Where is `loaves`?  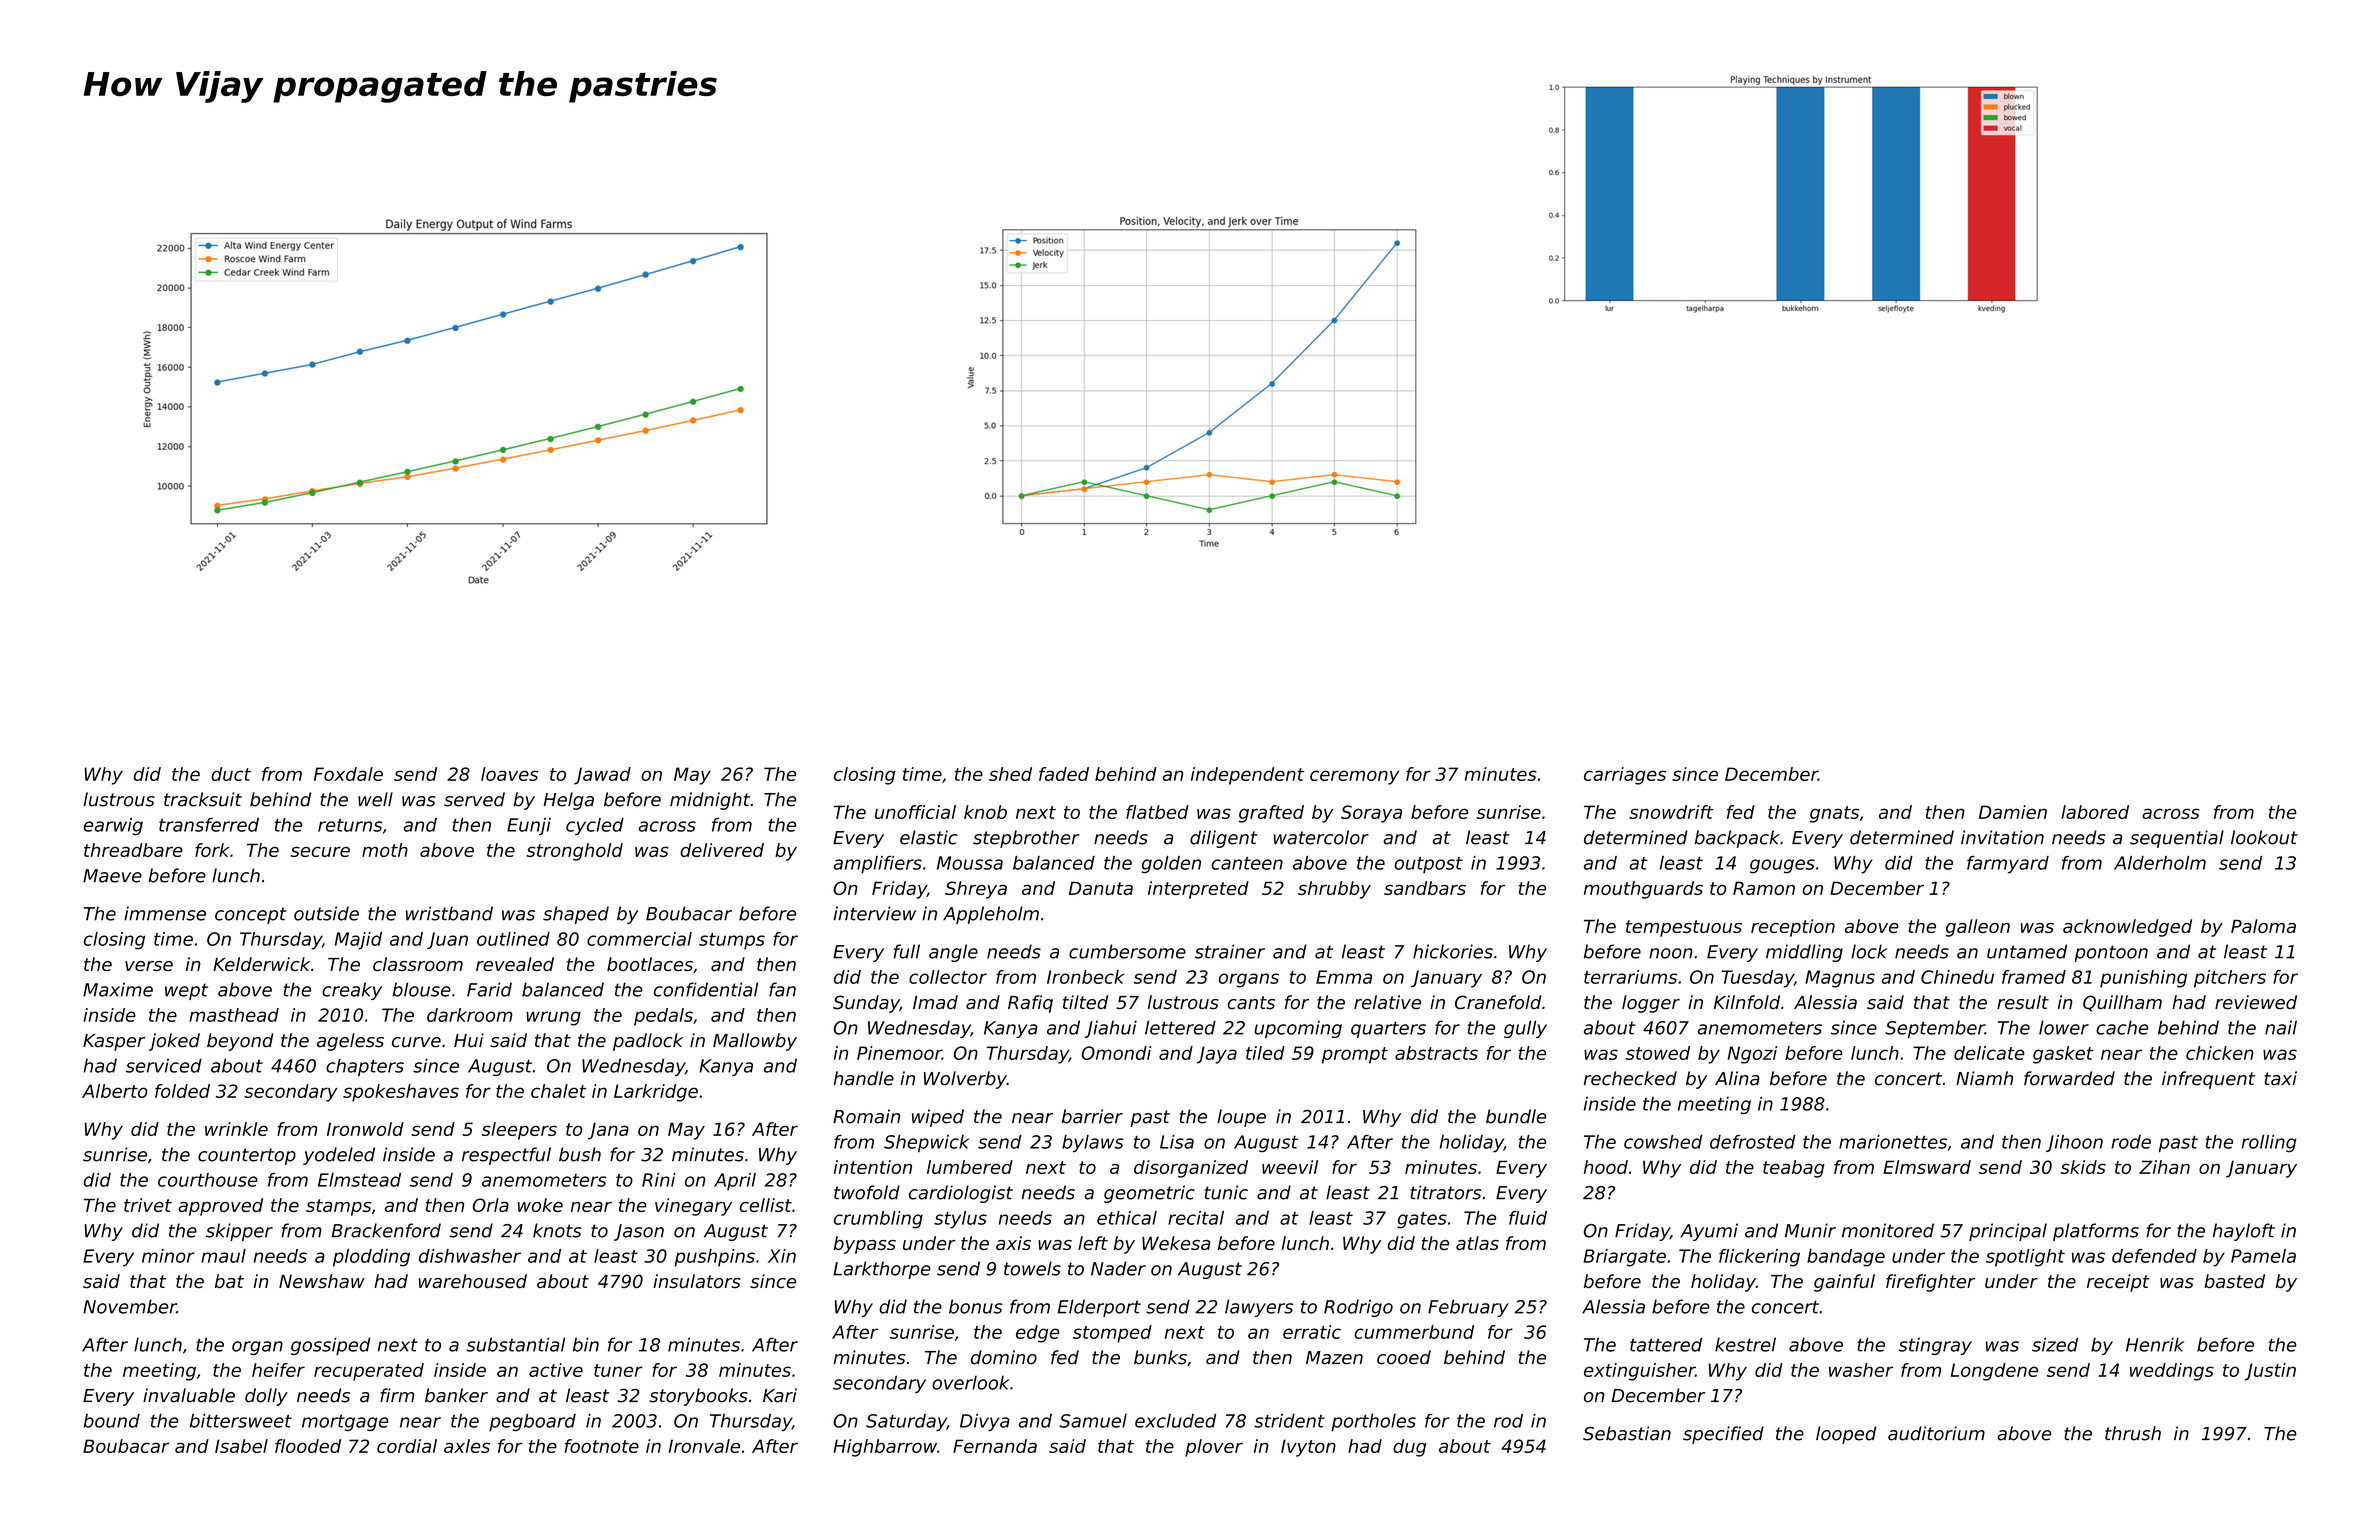
loaves is located at coordinates (509, 774).
